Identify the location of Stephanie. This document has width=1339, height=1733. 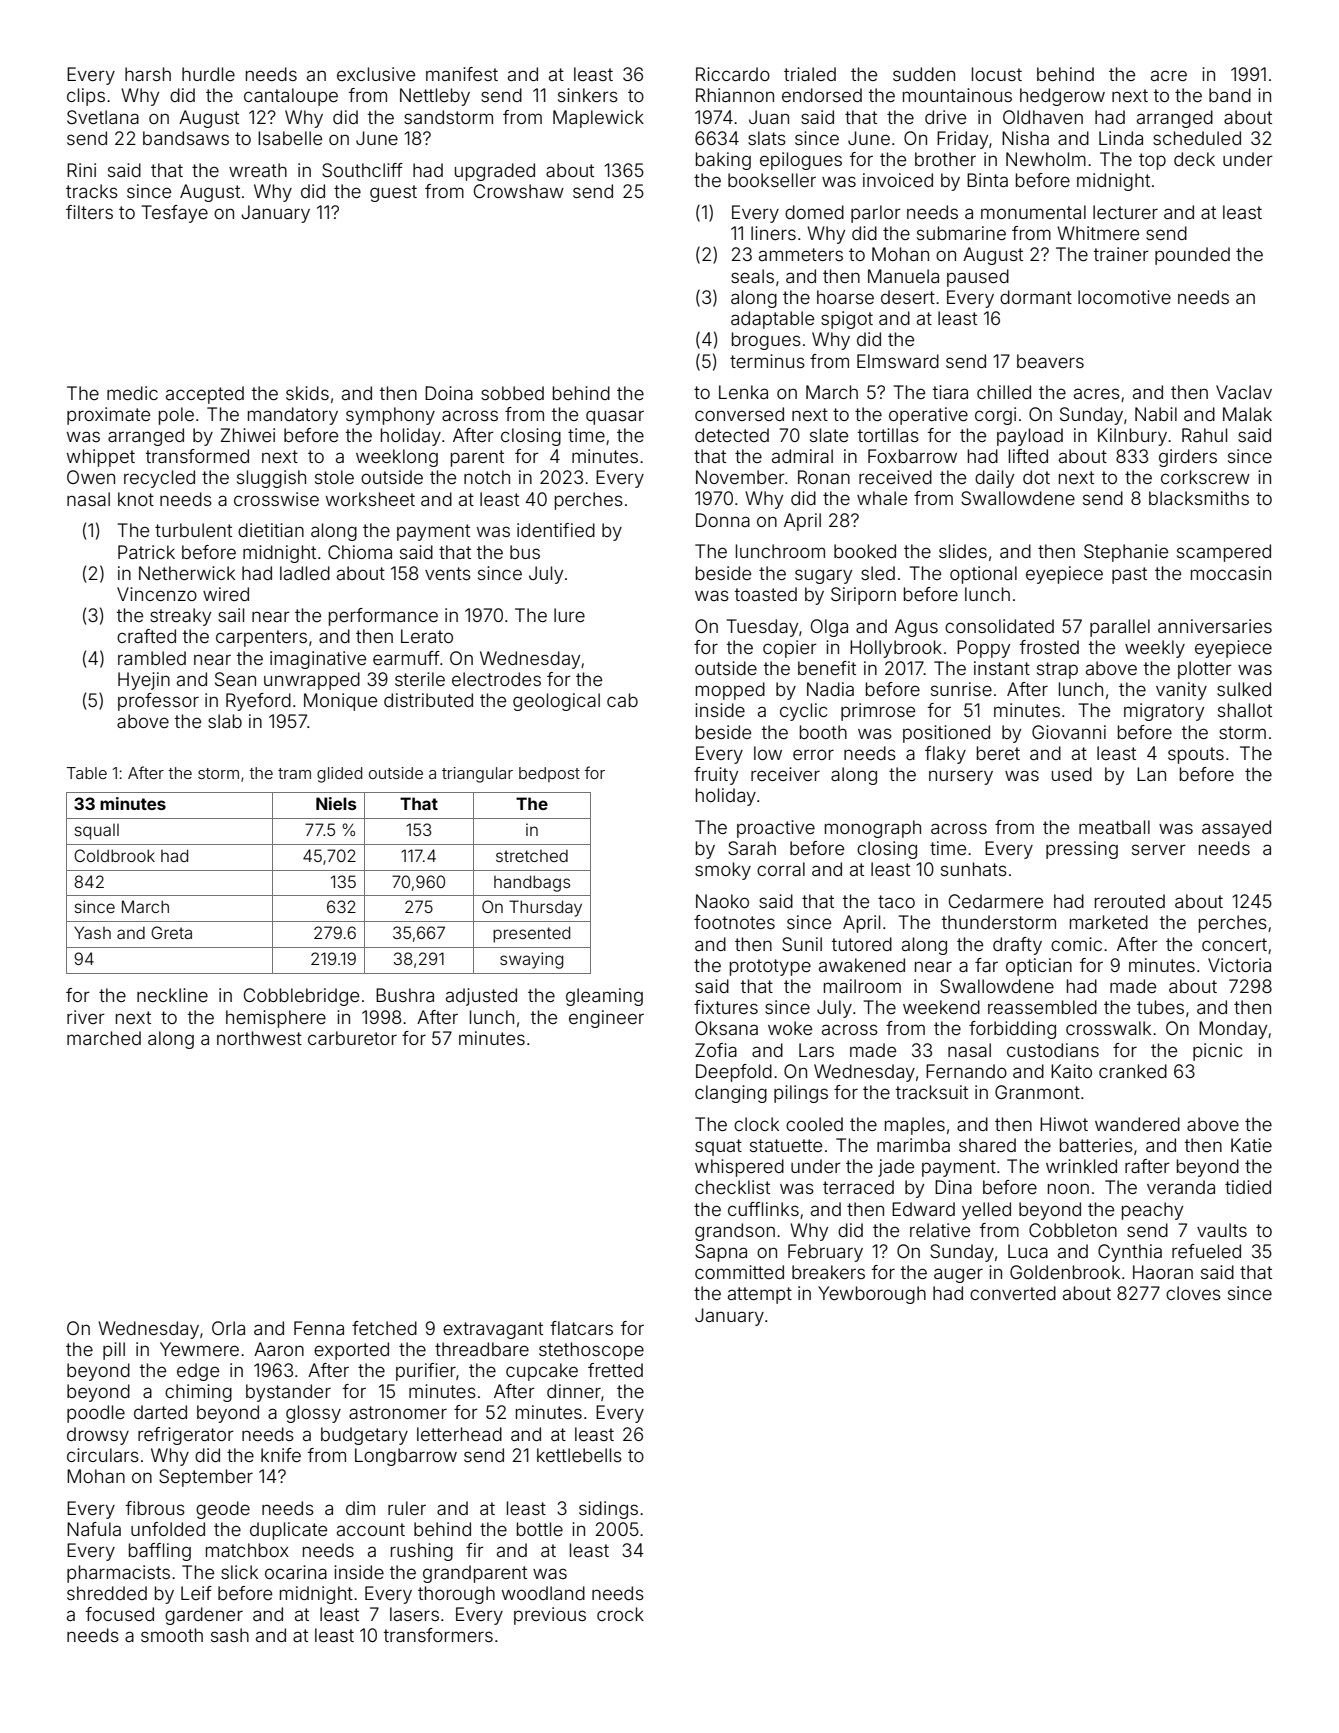
(1126, 553).
